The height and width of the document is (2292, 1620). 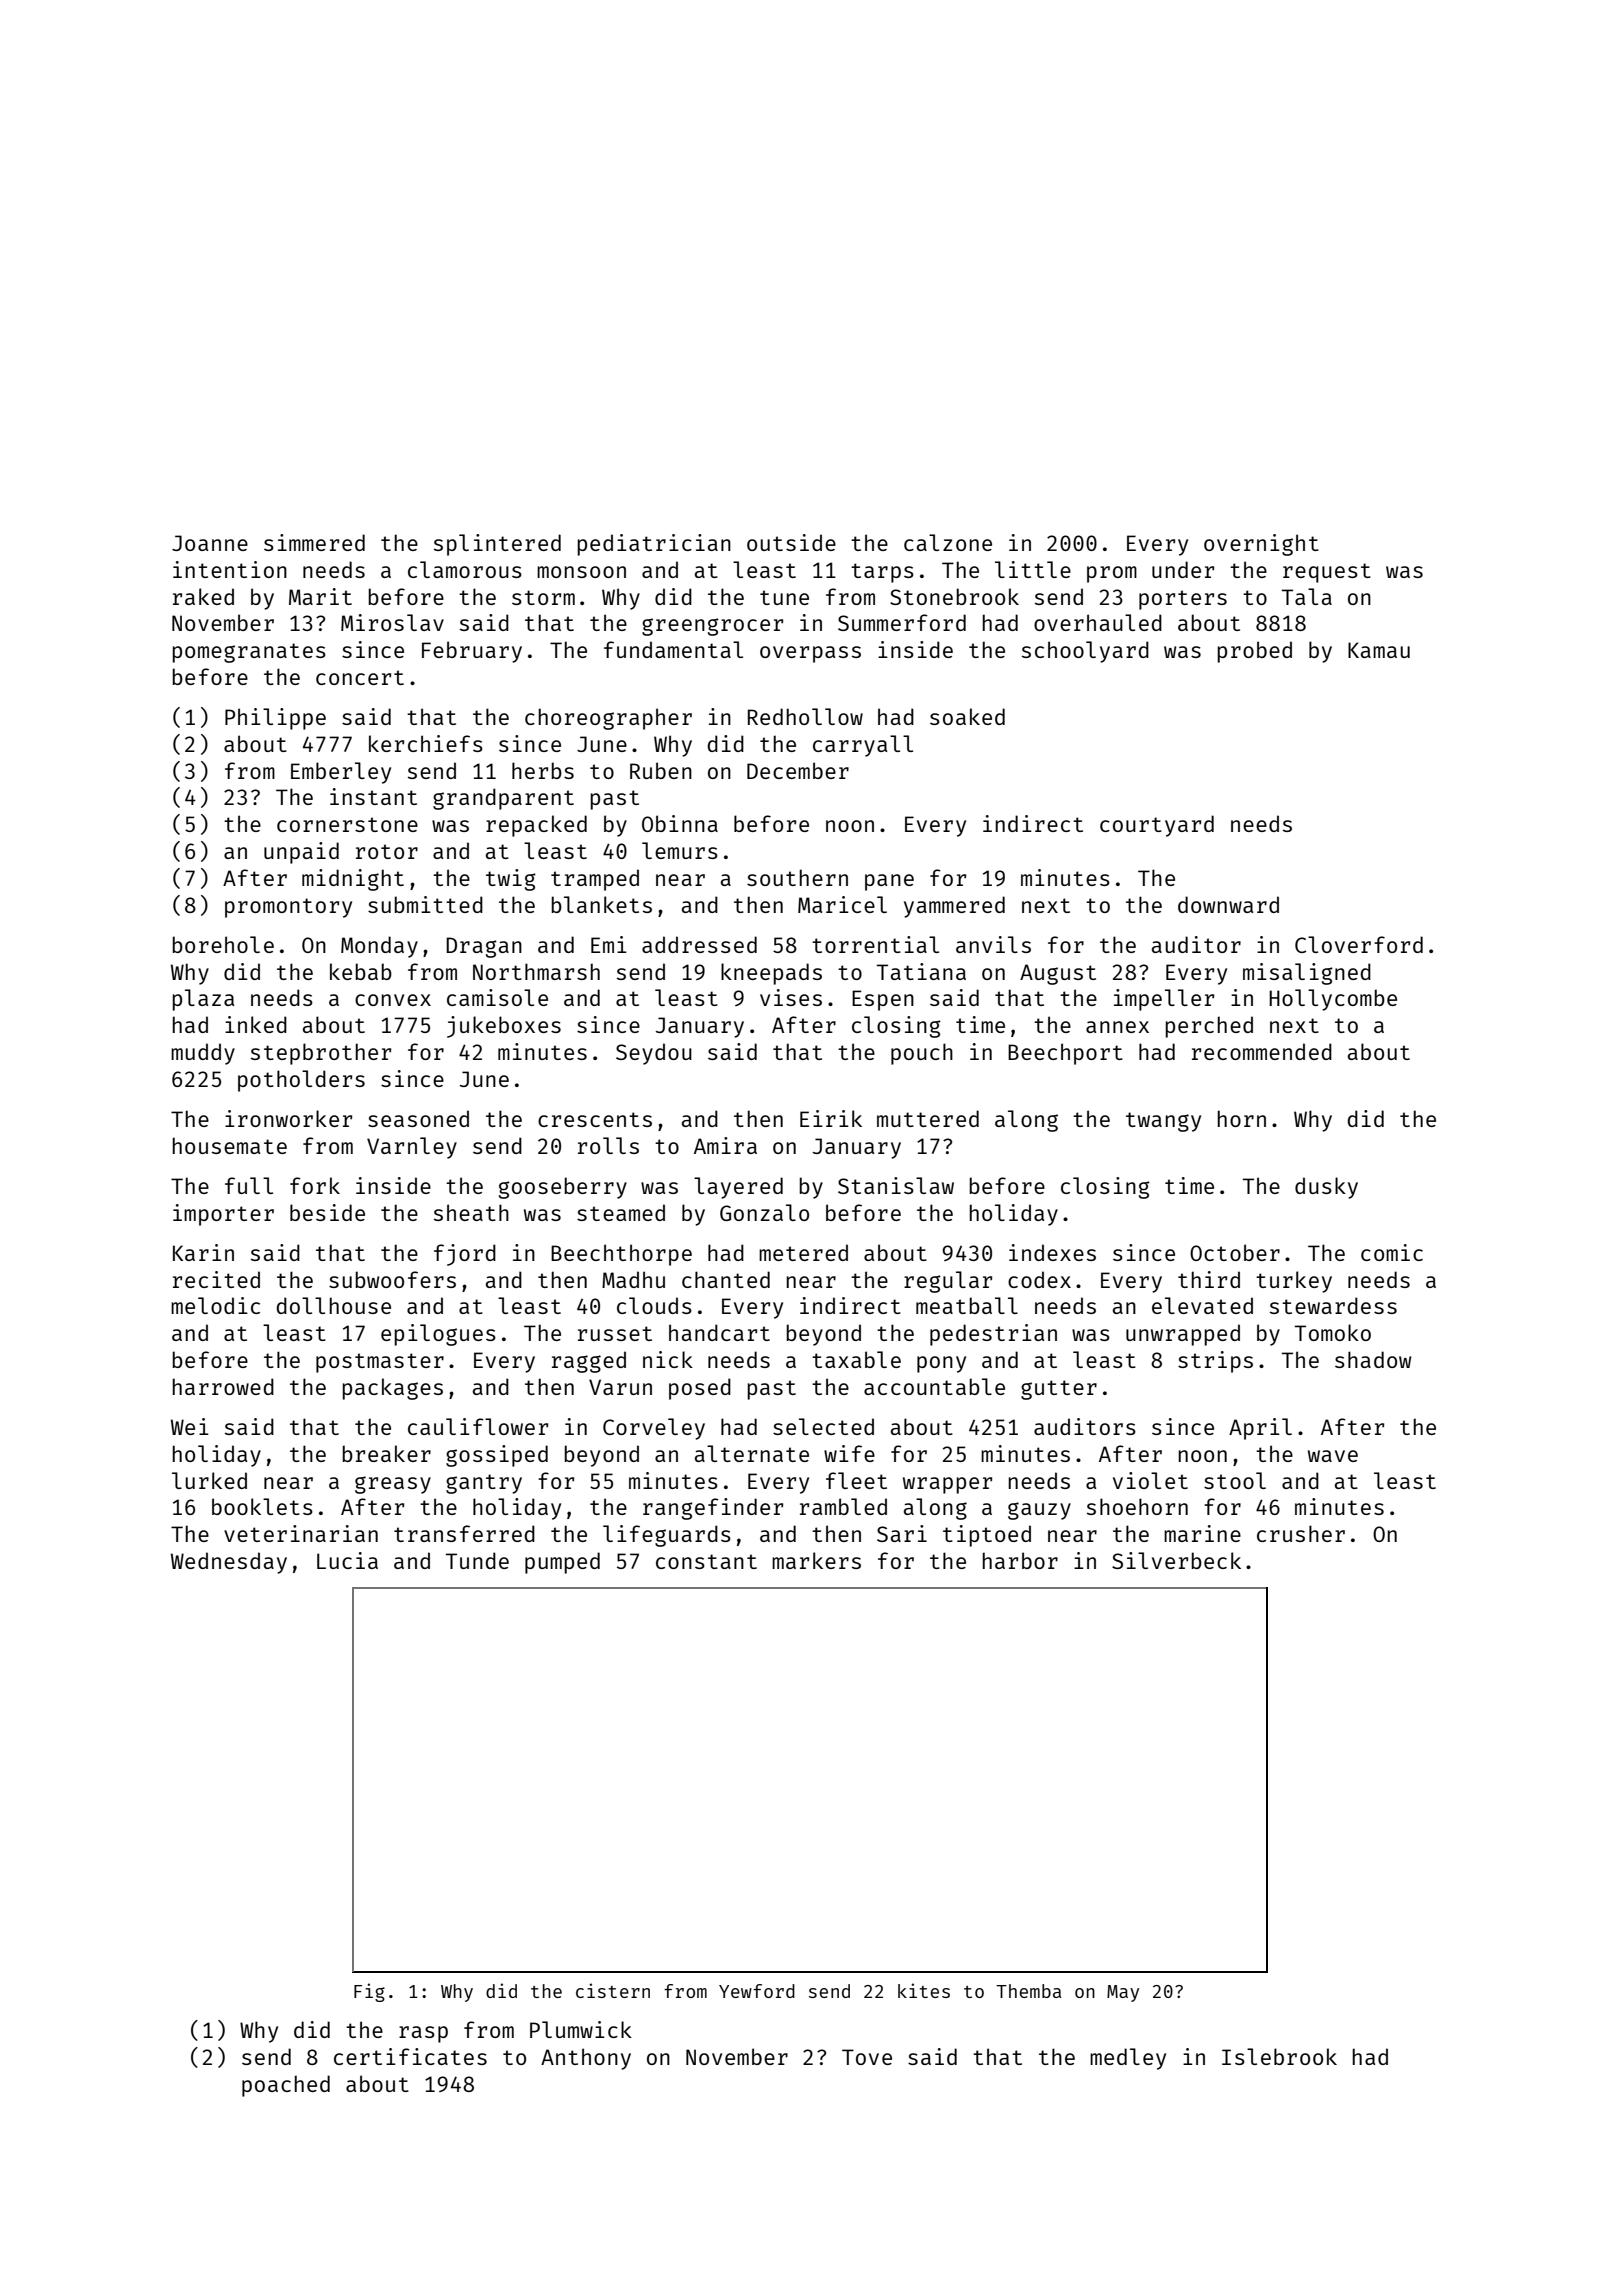 What do you see at coordinates (1326, 1188) in the document?
I see `dusky` at bounding box center [1326, 1188].
